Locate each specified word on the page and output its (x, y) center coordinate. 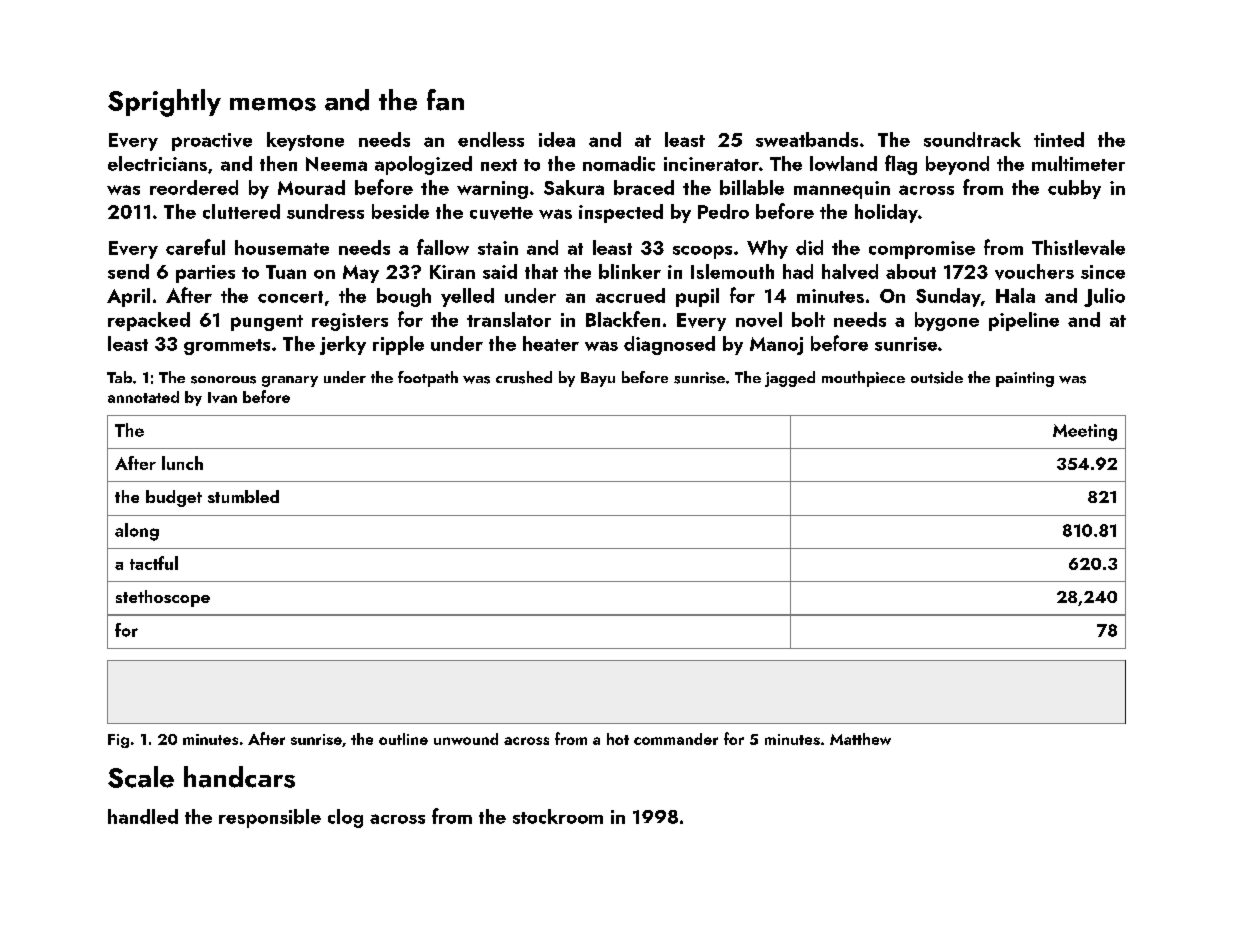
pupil (697, 297)
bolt (808, 319)
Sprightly (164, 103)
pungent (267, 323)
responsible (270, 818)
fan (445, 100)
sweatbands (807, 139)
